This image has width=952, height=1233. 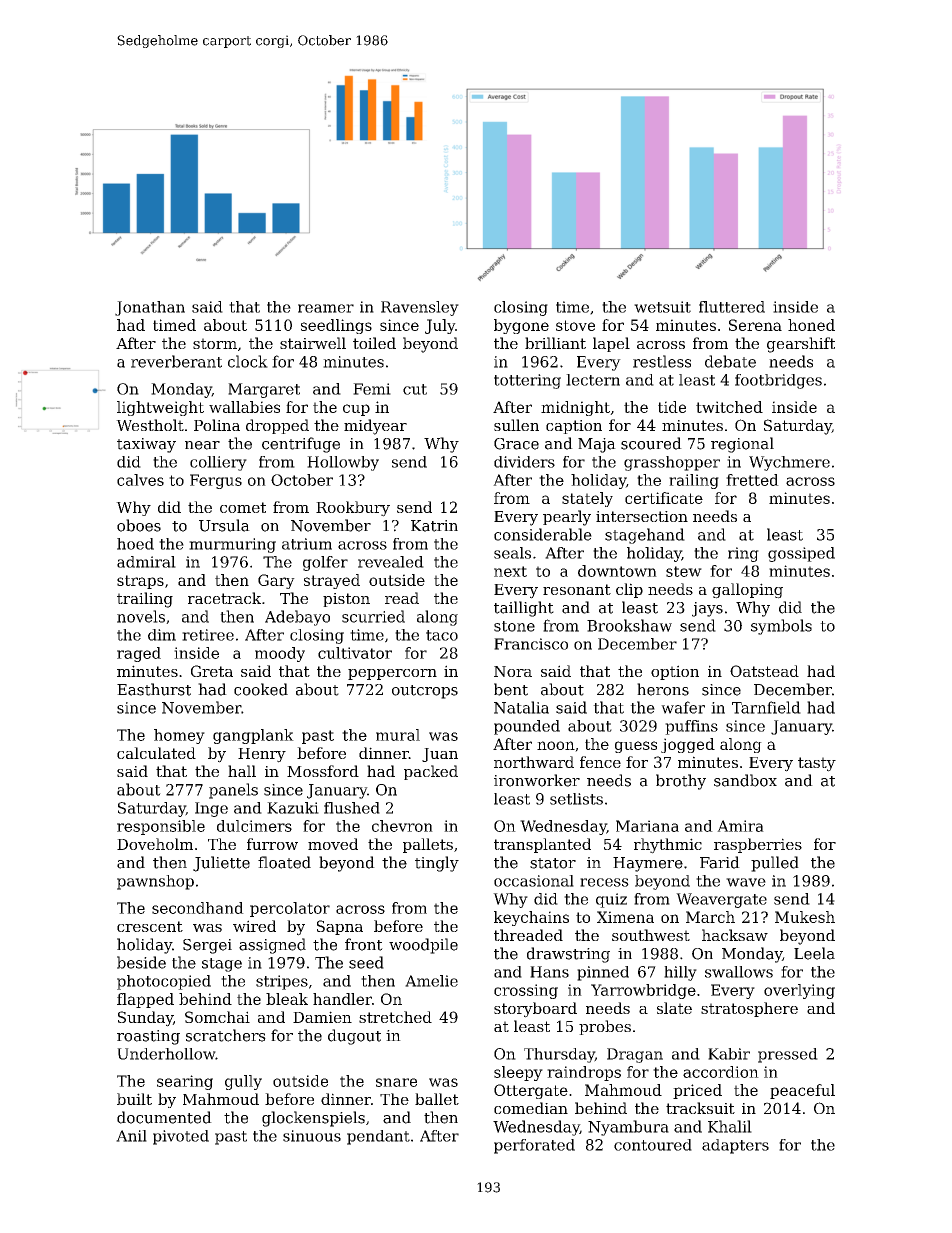 What do you see at coordinates (662, 361) in the image?
I see `restless` at bounding box center [662, 361].
